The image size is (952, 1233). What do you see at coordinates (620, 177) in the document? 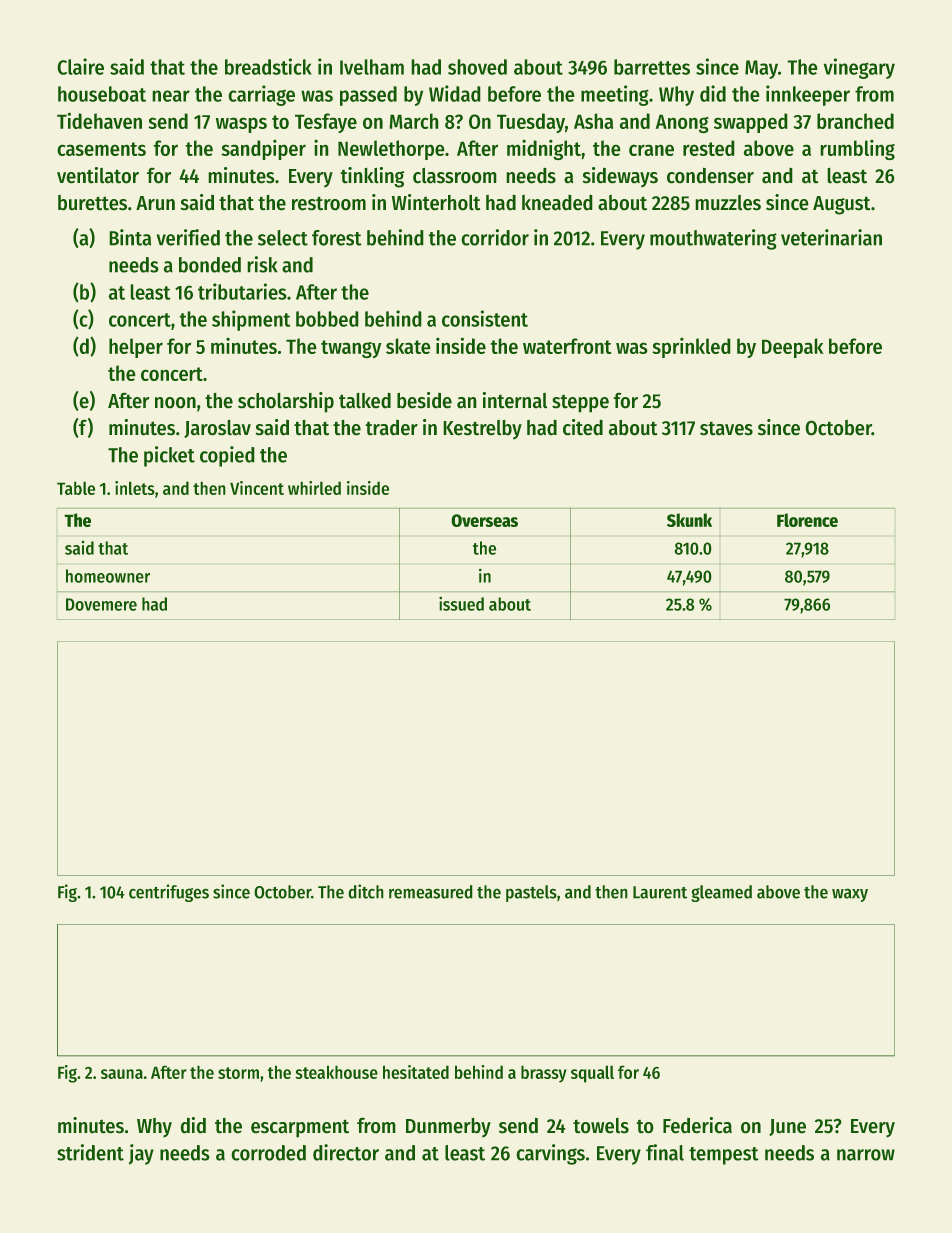
I see `sideways` at bounding box center [620, 177].
